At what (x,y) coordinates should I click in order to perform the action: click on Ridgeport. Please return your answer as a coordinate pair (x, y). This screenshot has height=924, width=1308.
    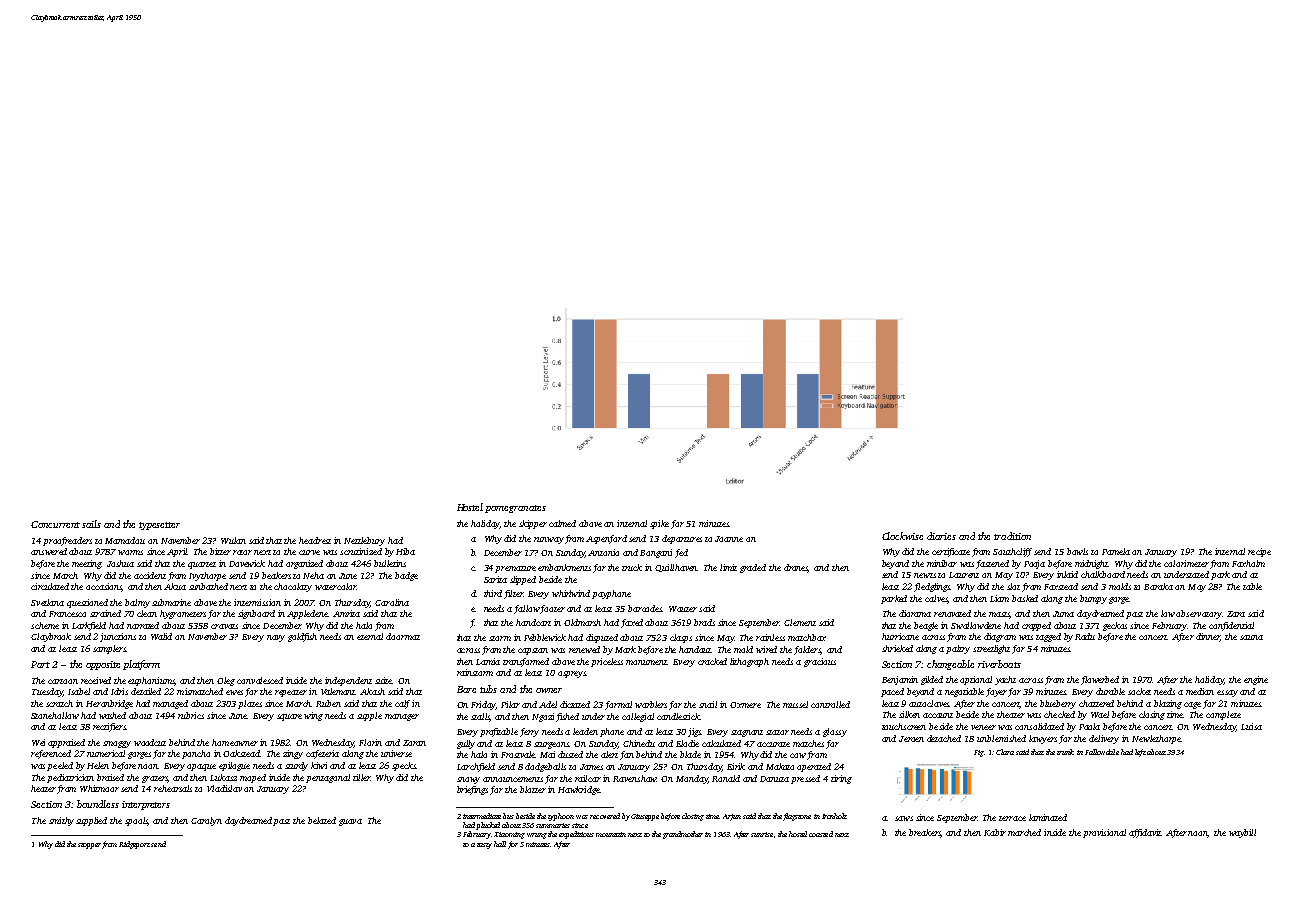
    Looking at the image, I should click on (134, 845).
